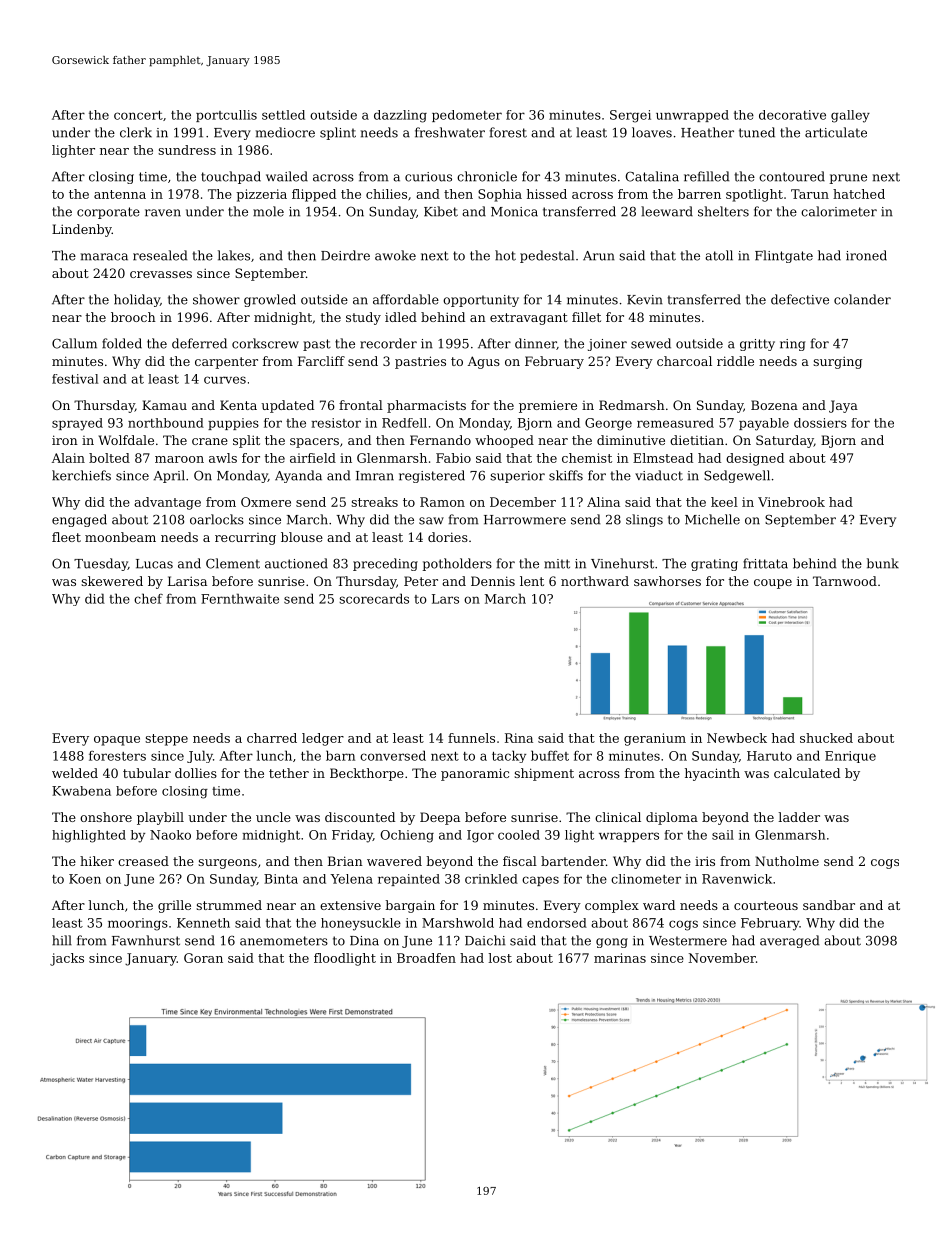 This screenshot has height=1233, width=952. What do you see at coordinates (287, 406) in the screenshot?
I see `updated` at bounding box center [287, 406].
